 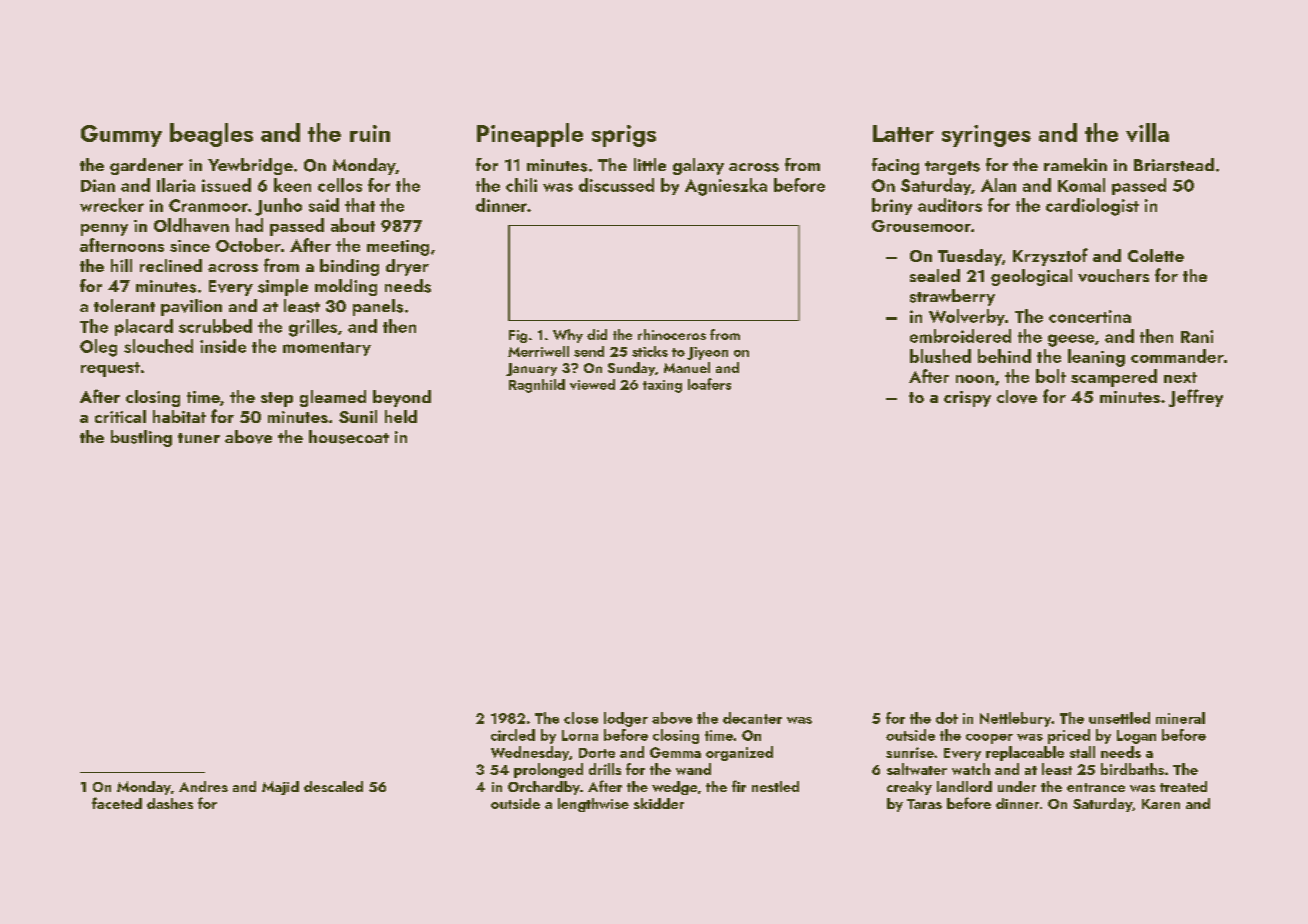 What do you see at coordinates (624, 136) in the screenshot?
I see `sprigs` at bounding box center [624, 136].
